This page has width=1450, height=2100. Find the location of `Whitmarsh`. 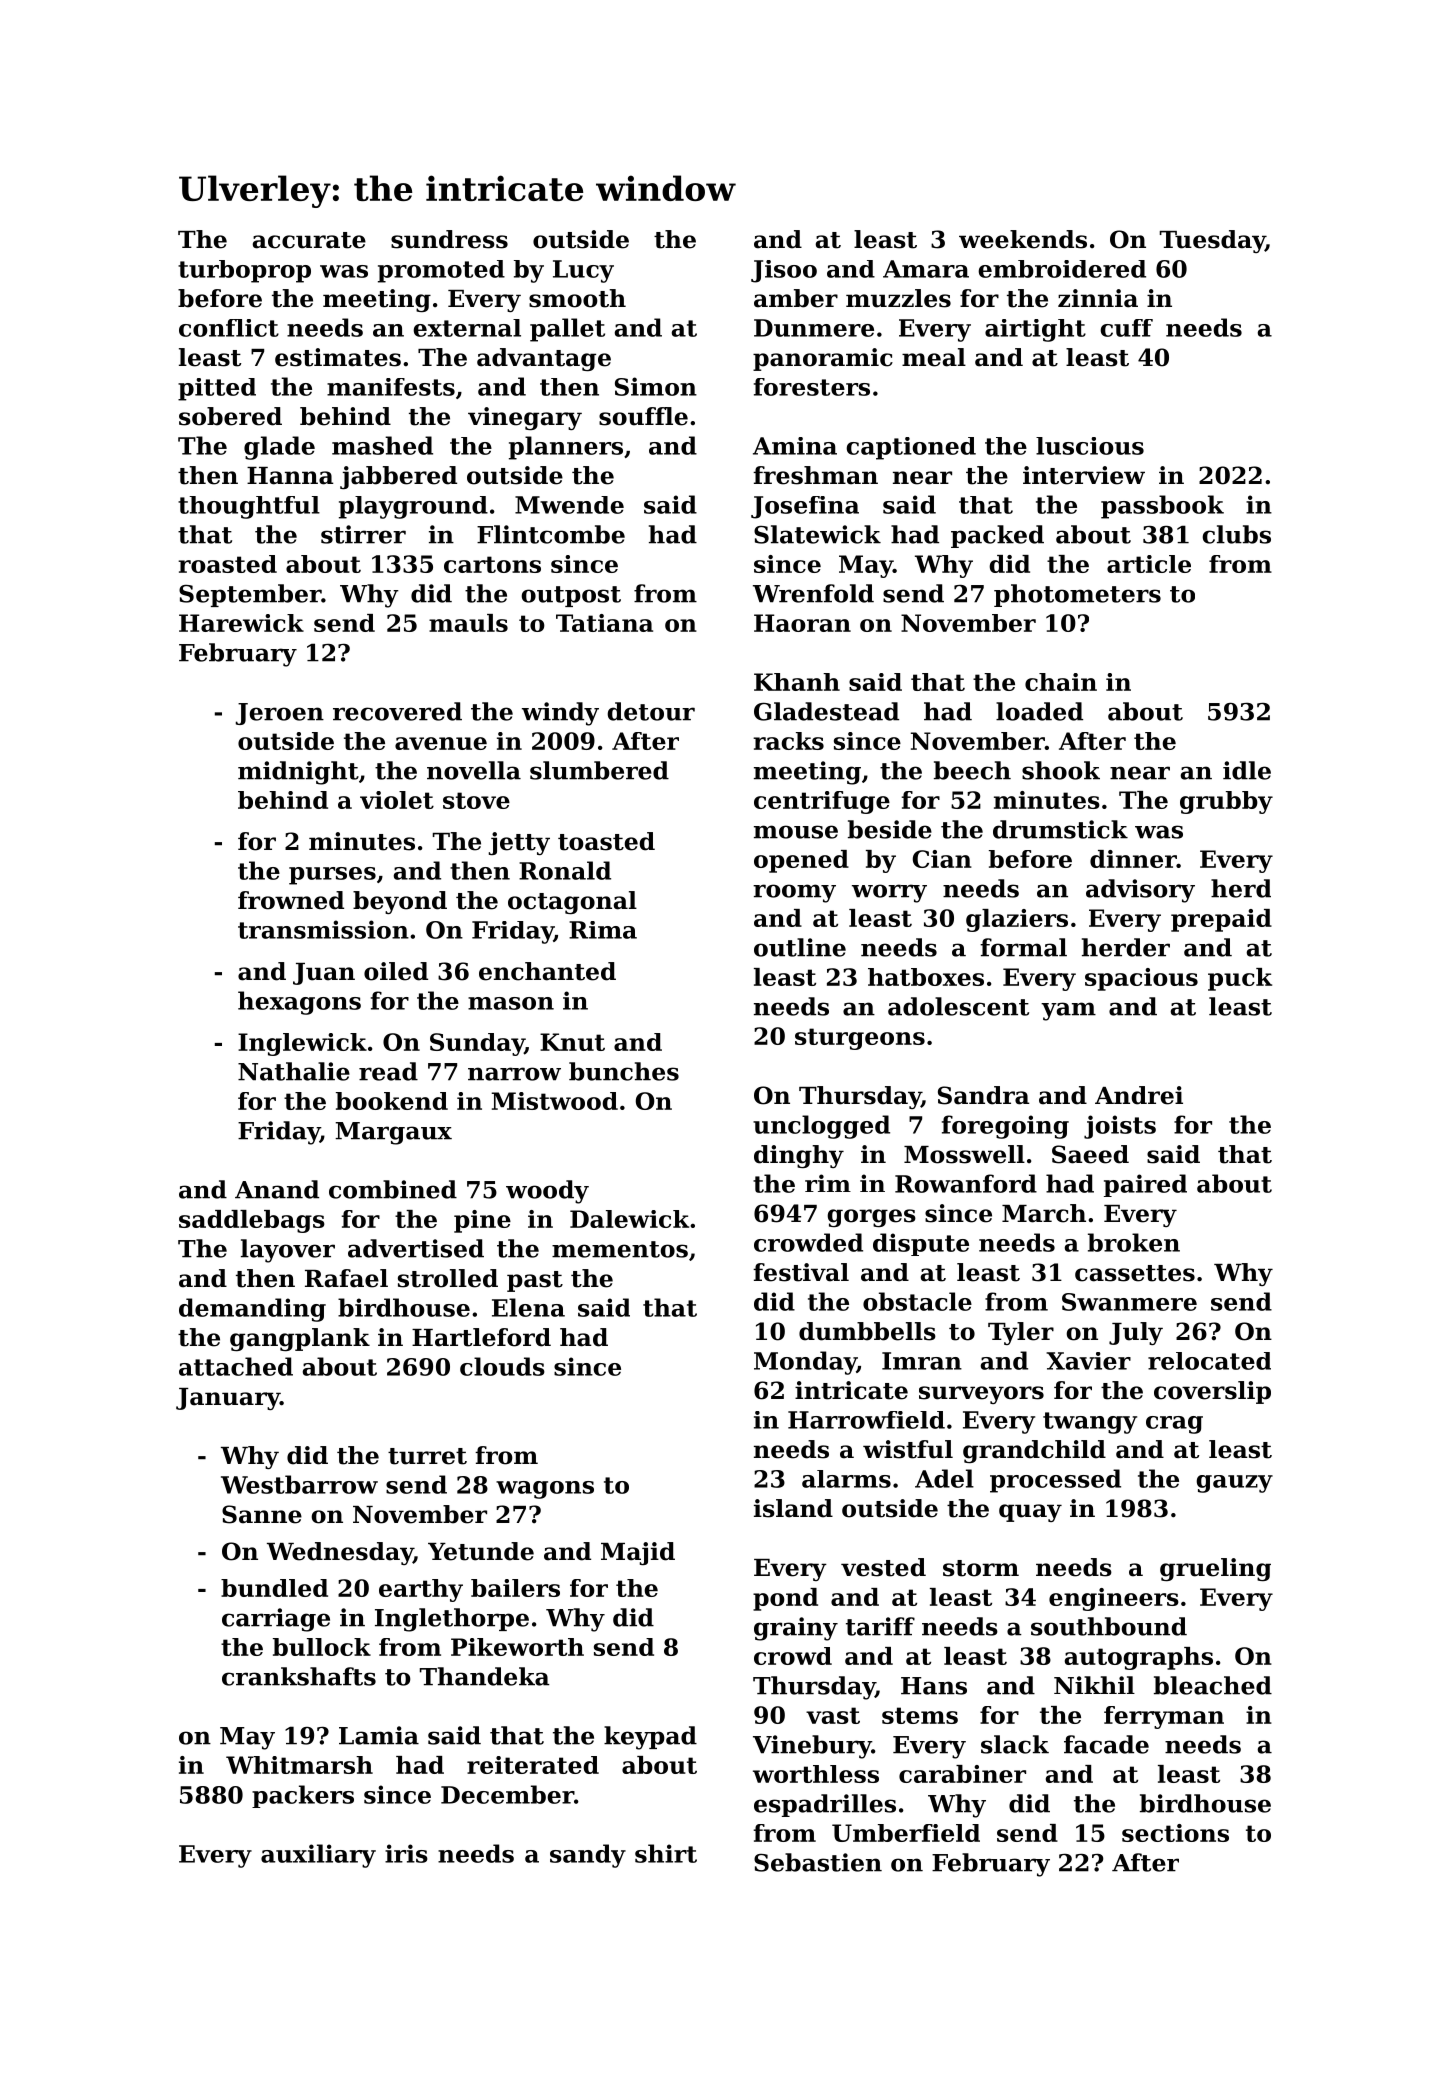

Whitmarsh is located at coordinates (299, 1765).
